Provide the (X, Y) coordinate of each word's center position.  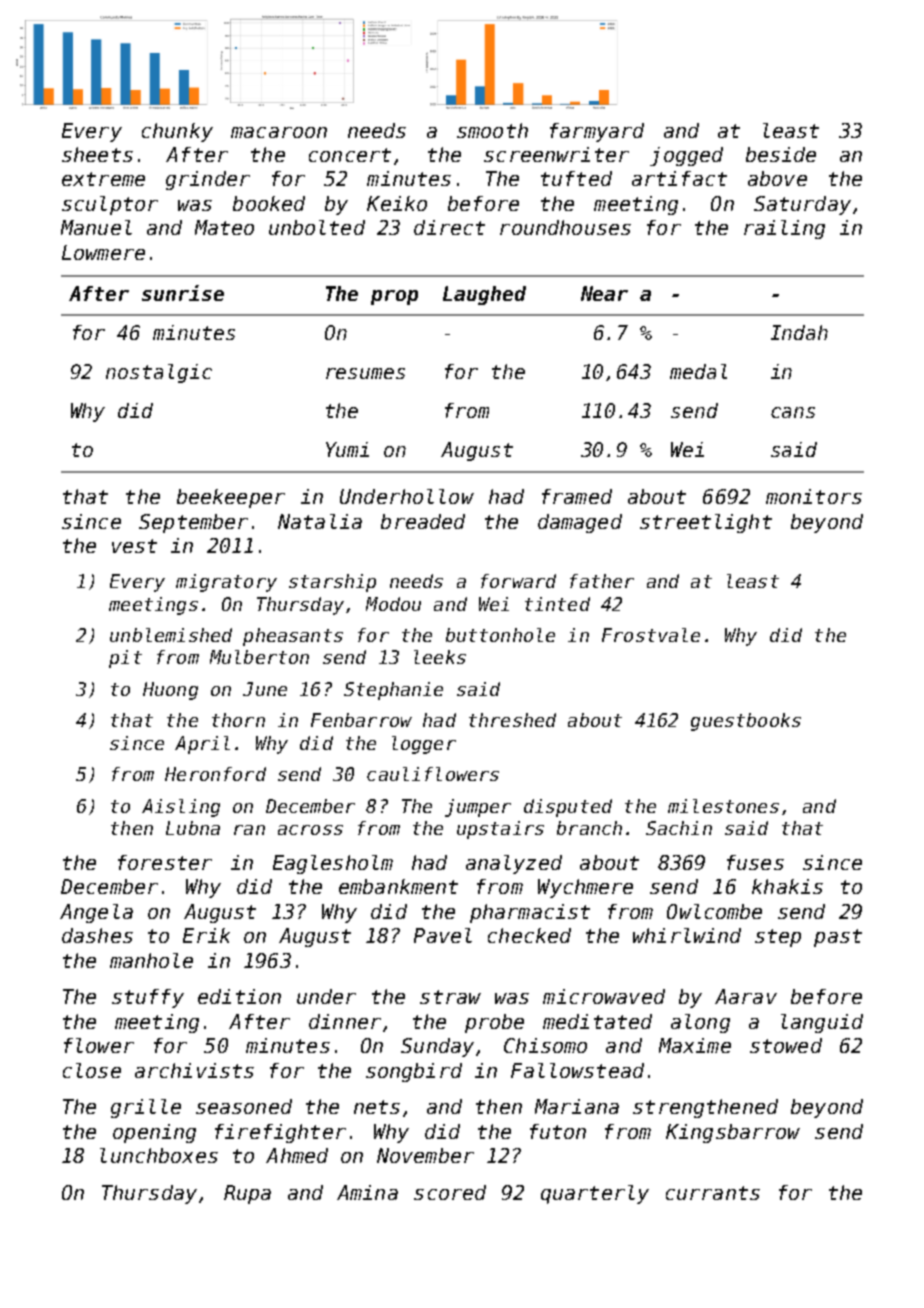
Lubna (193, 828)
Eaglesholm (333, 864)
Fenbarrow (361, 720)
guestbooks (746, 722)
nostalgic (159, 373)
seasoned (244, 1106)
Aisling (181, 808)
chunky (177, 132)
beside (781, 154)
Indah (799, 332)
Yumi (347, 449)
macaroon (279, 132)
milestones (723, 806)
